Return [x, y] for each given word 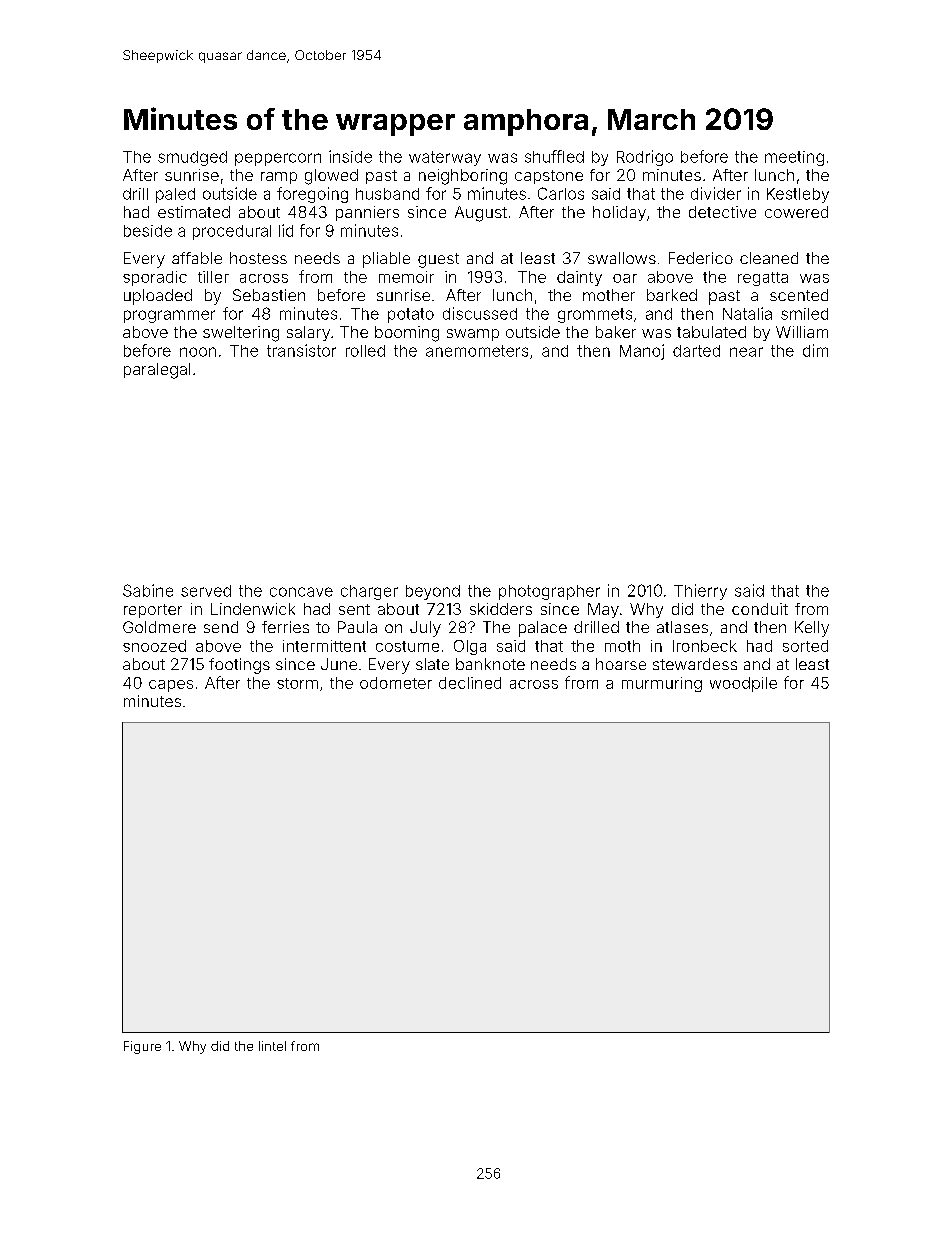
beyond [433, 592]
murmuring [662, 684]
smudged [192, 158]
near [746, 352]
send [221, 627]
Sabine [148, 590]
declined [470, 683]
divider [716, 193]
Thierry [700, 592]
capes [171, 686]
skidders [501, 609]
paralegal [157, 371]
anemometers [477, 351]
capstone [549, 177]
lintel [272, 1046]
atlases [682, 627]
